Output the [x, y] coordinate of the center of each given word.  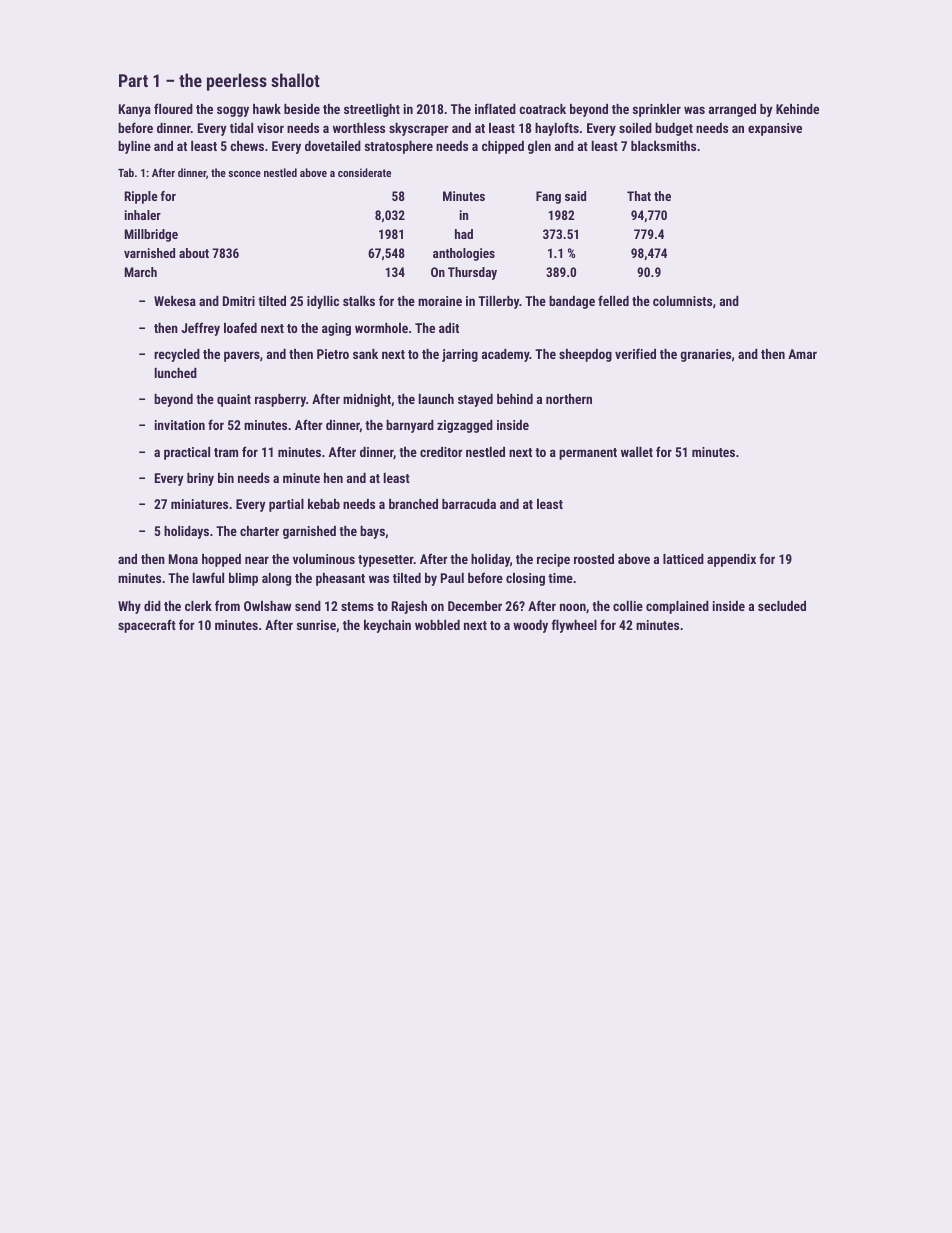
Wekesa [175, 301]
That [639, 196]
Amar [802, 354]
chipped [503, 147]
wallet [637, 452]
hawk [267, 109]
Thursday [472, 273]
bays [372, 532]
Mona [183, 559]
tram [226, 452]
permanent [588, 454]
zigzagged [465, 426]
